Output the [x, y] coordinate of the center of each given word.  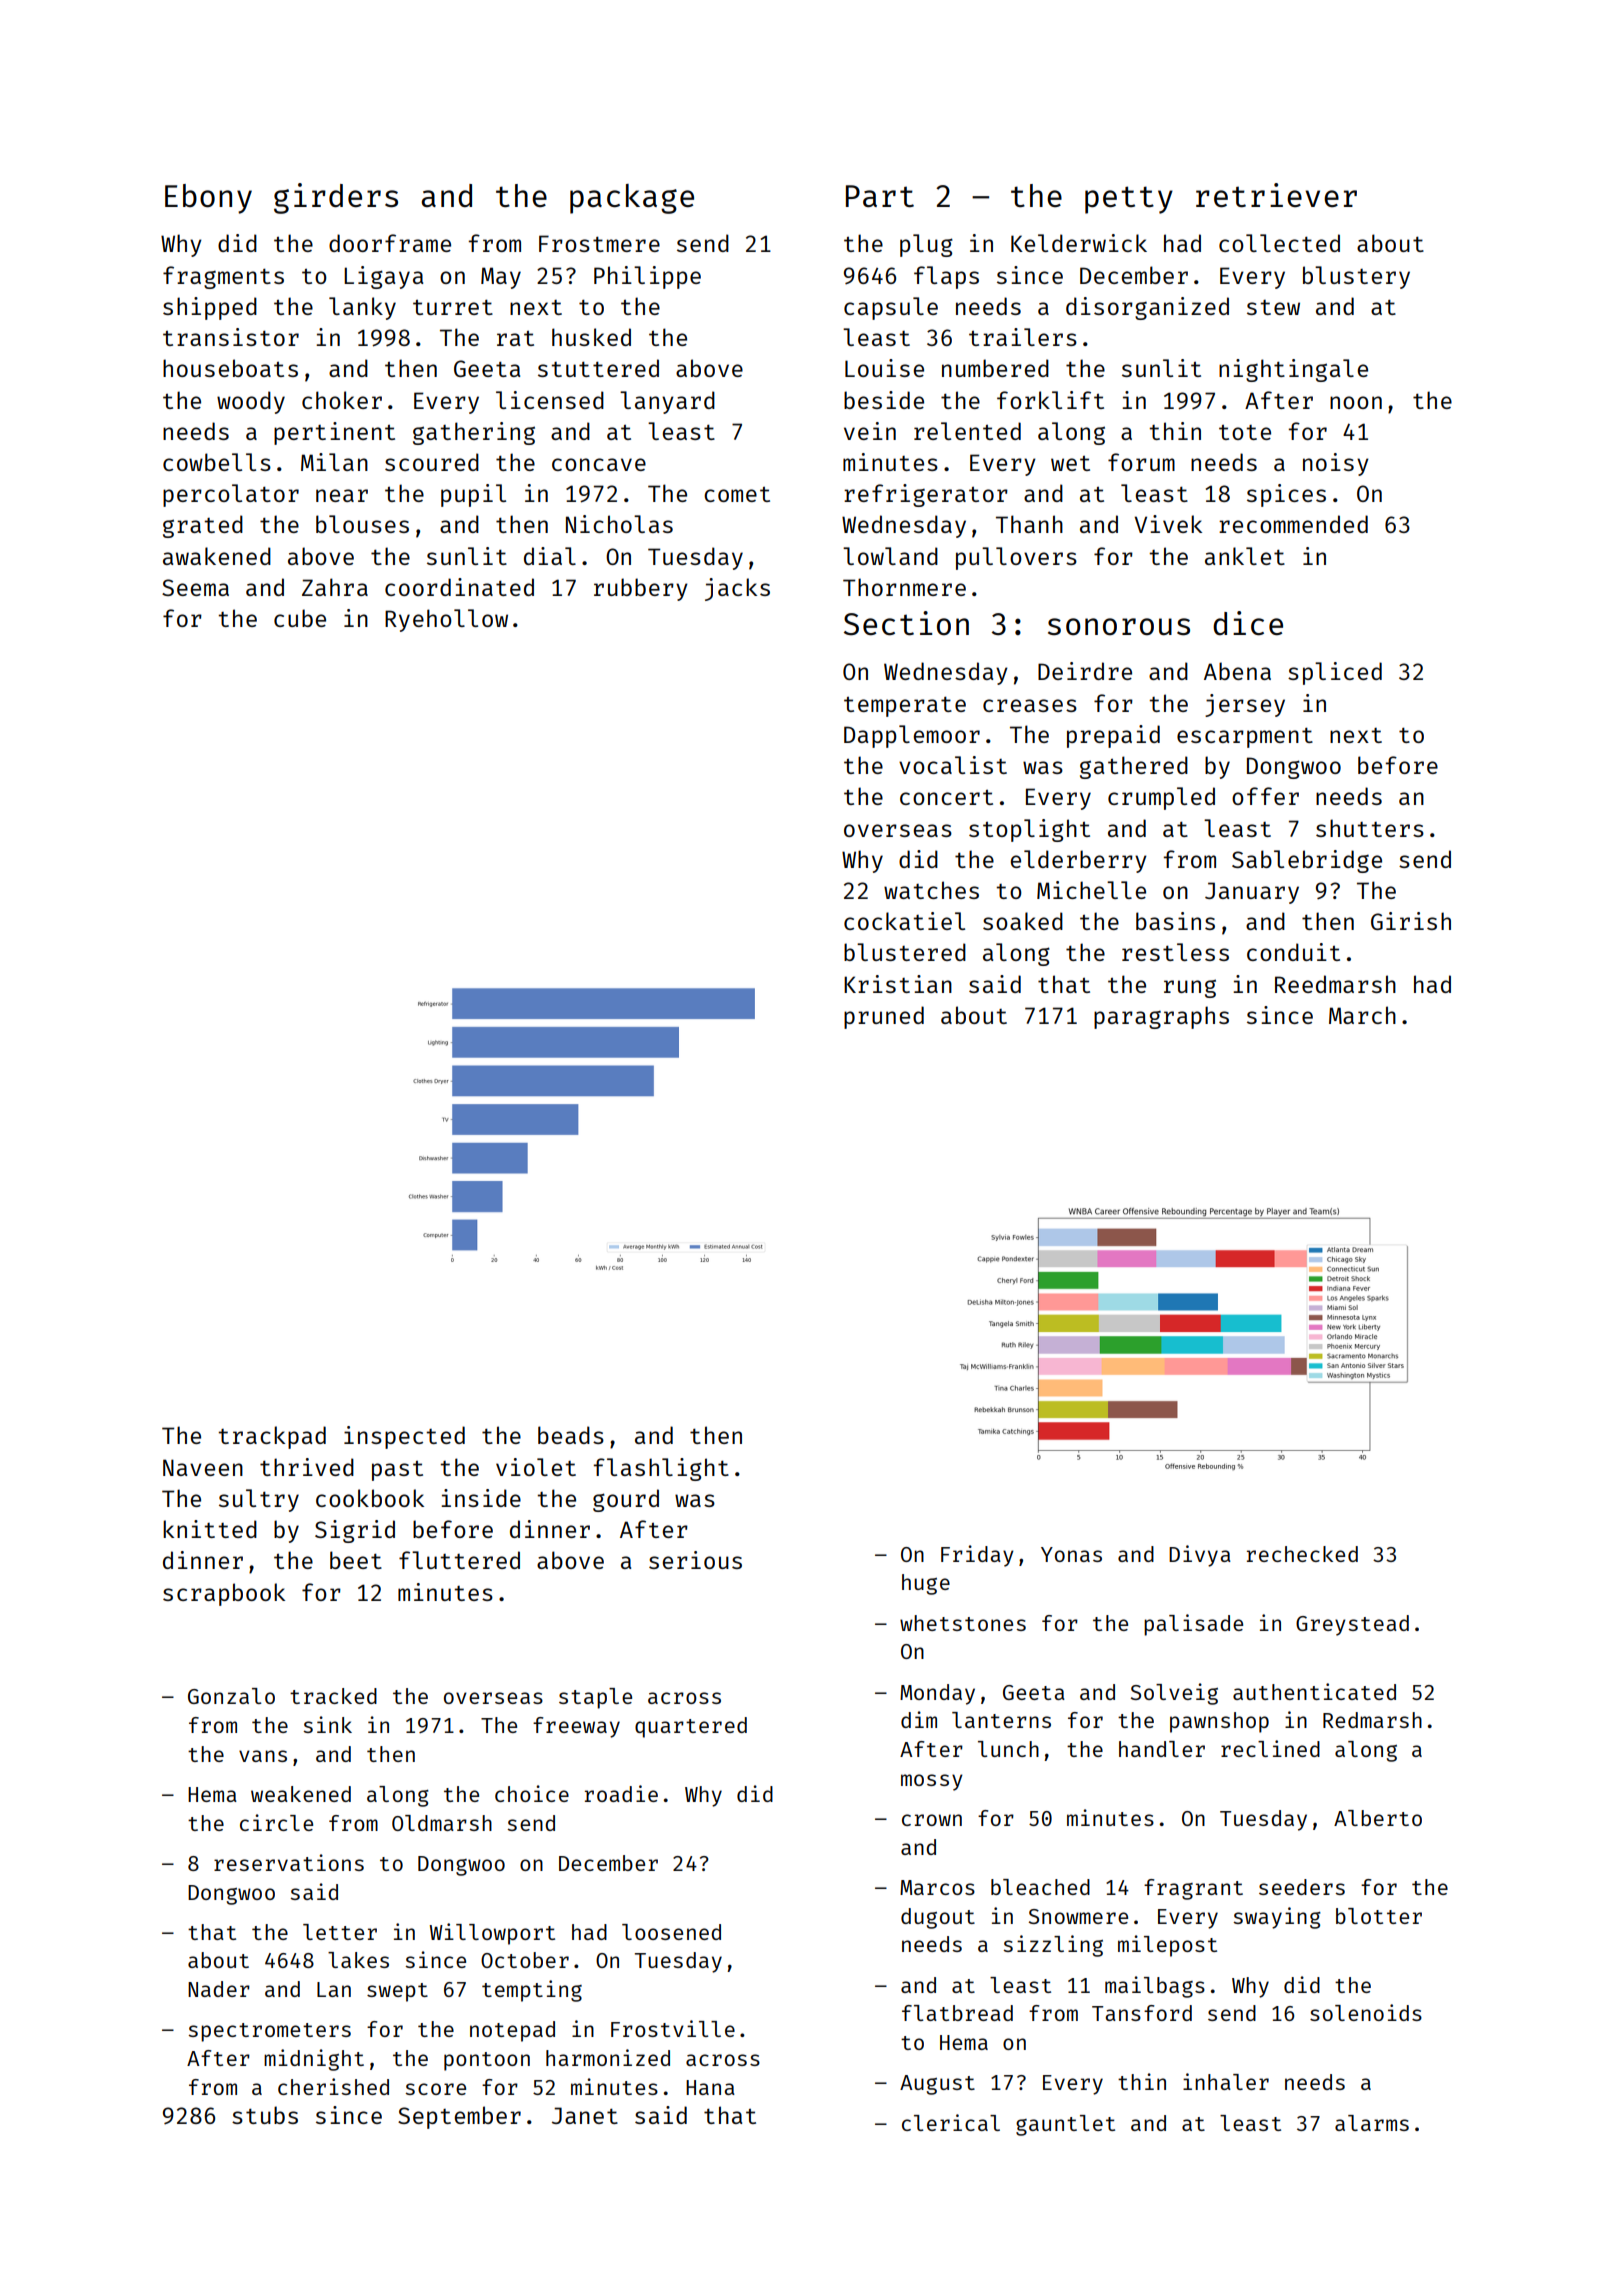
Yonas [1071, 1554]
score [435, 2089]
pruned [884, 1017]
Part [880, 196]
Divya [1200, 1556]
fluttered [459, 1560]
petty [1129, 200]
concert [946, 797]
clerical [951, 2122]
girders [336, 198]
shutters [1370, 828]
